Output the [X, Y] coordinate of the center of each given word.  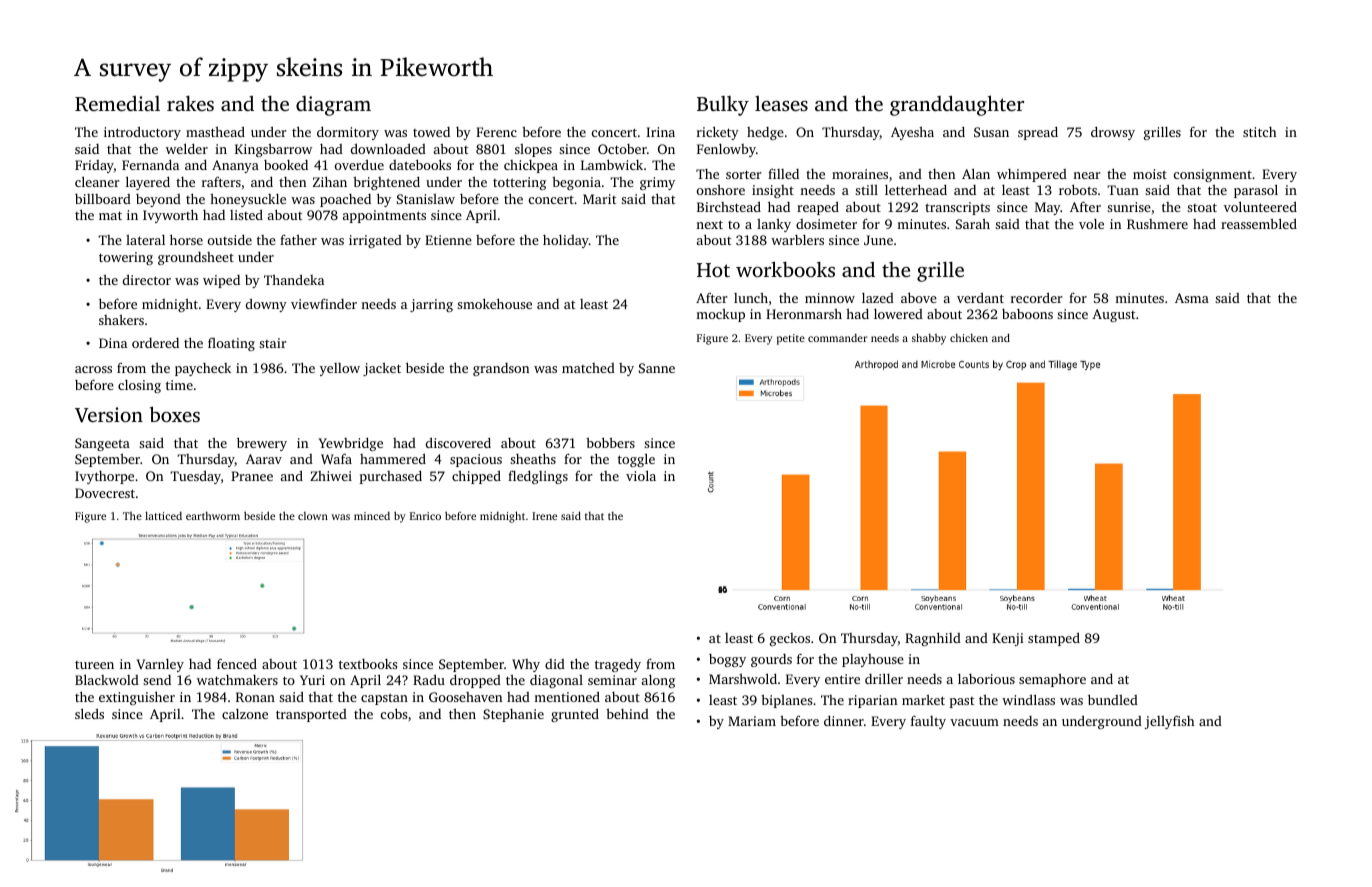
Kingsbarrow [273, 150]
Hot [713, 270]
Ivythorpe [104, 477]
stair [273, 343]
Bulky [723, 106]
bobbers [610, 442]
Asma [1192, 298]
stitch [1260, 132]
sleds [89, 713]
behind [627, 714]
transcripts [957, 208]
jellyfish [1169, 722]
